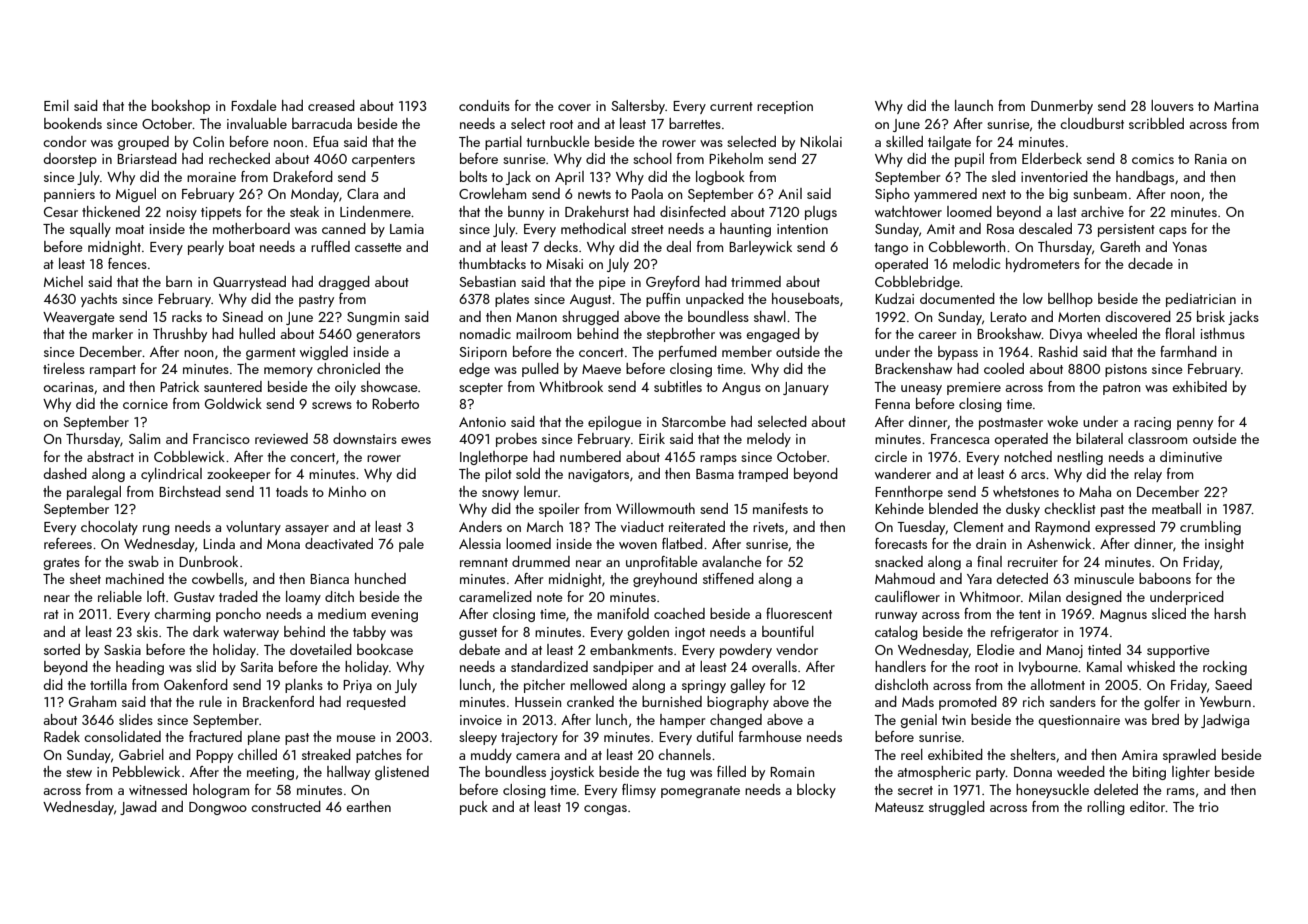 The width and height of the screenshot is (1308, 924). I want to click on bookends, so click(73, 123).
